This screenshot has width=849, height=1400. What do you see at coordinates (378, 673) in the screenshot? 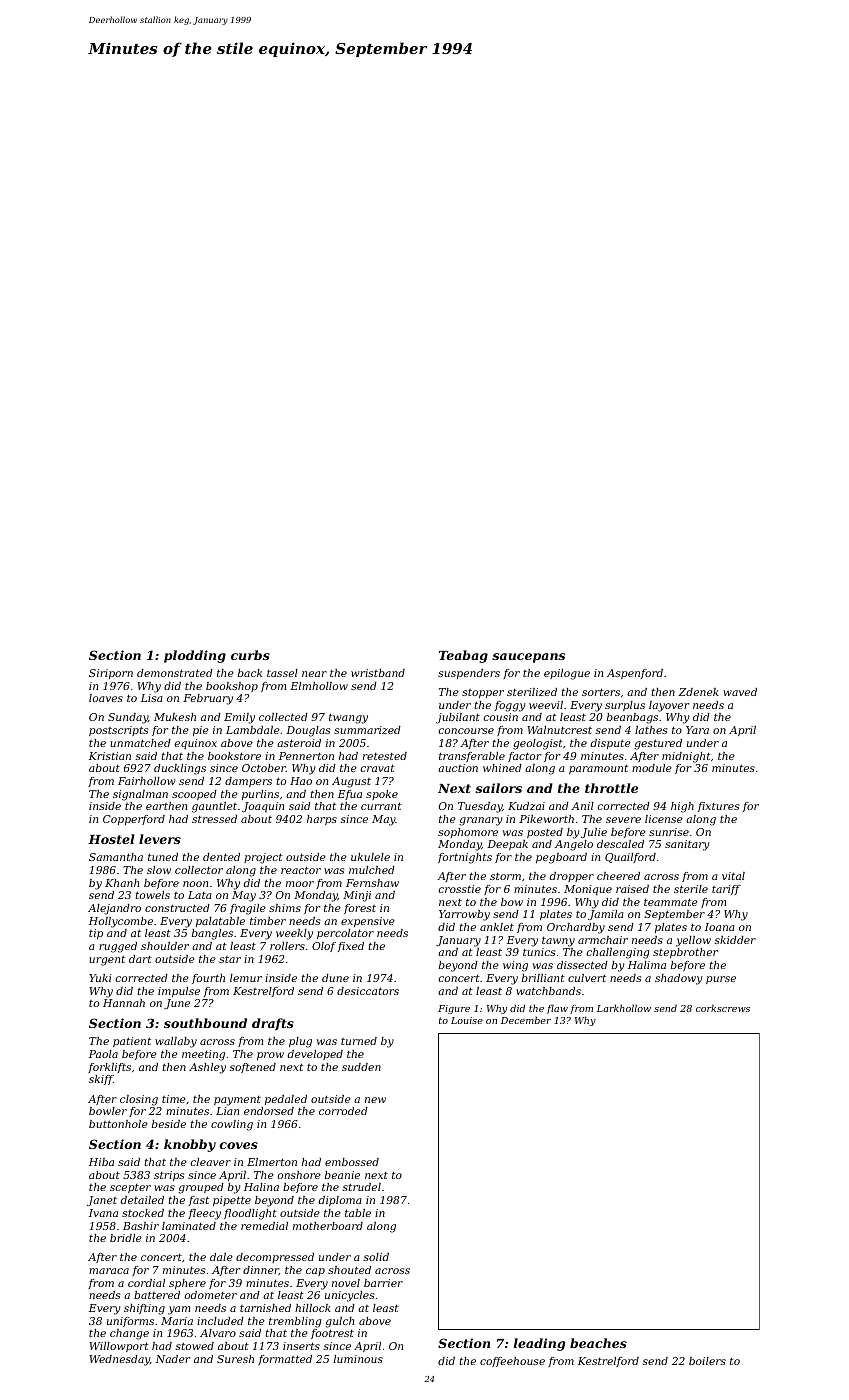
I see `wristband` at bounding box center [378, 673].
